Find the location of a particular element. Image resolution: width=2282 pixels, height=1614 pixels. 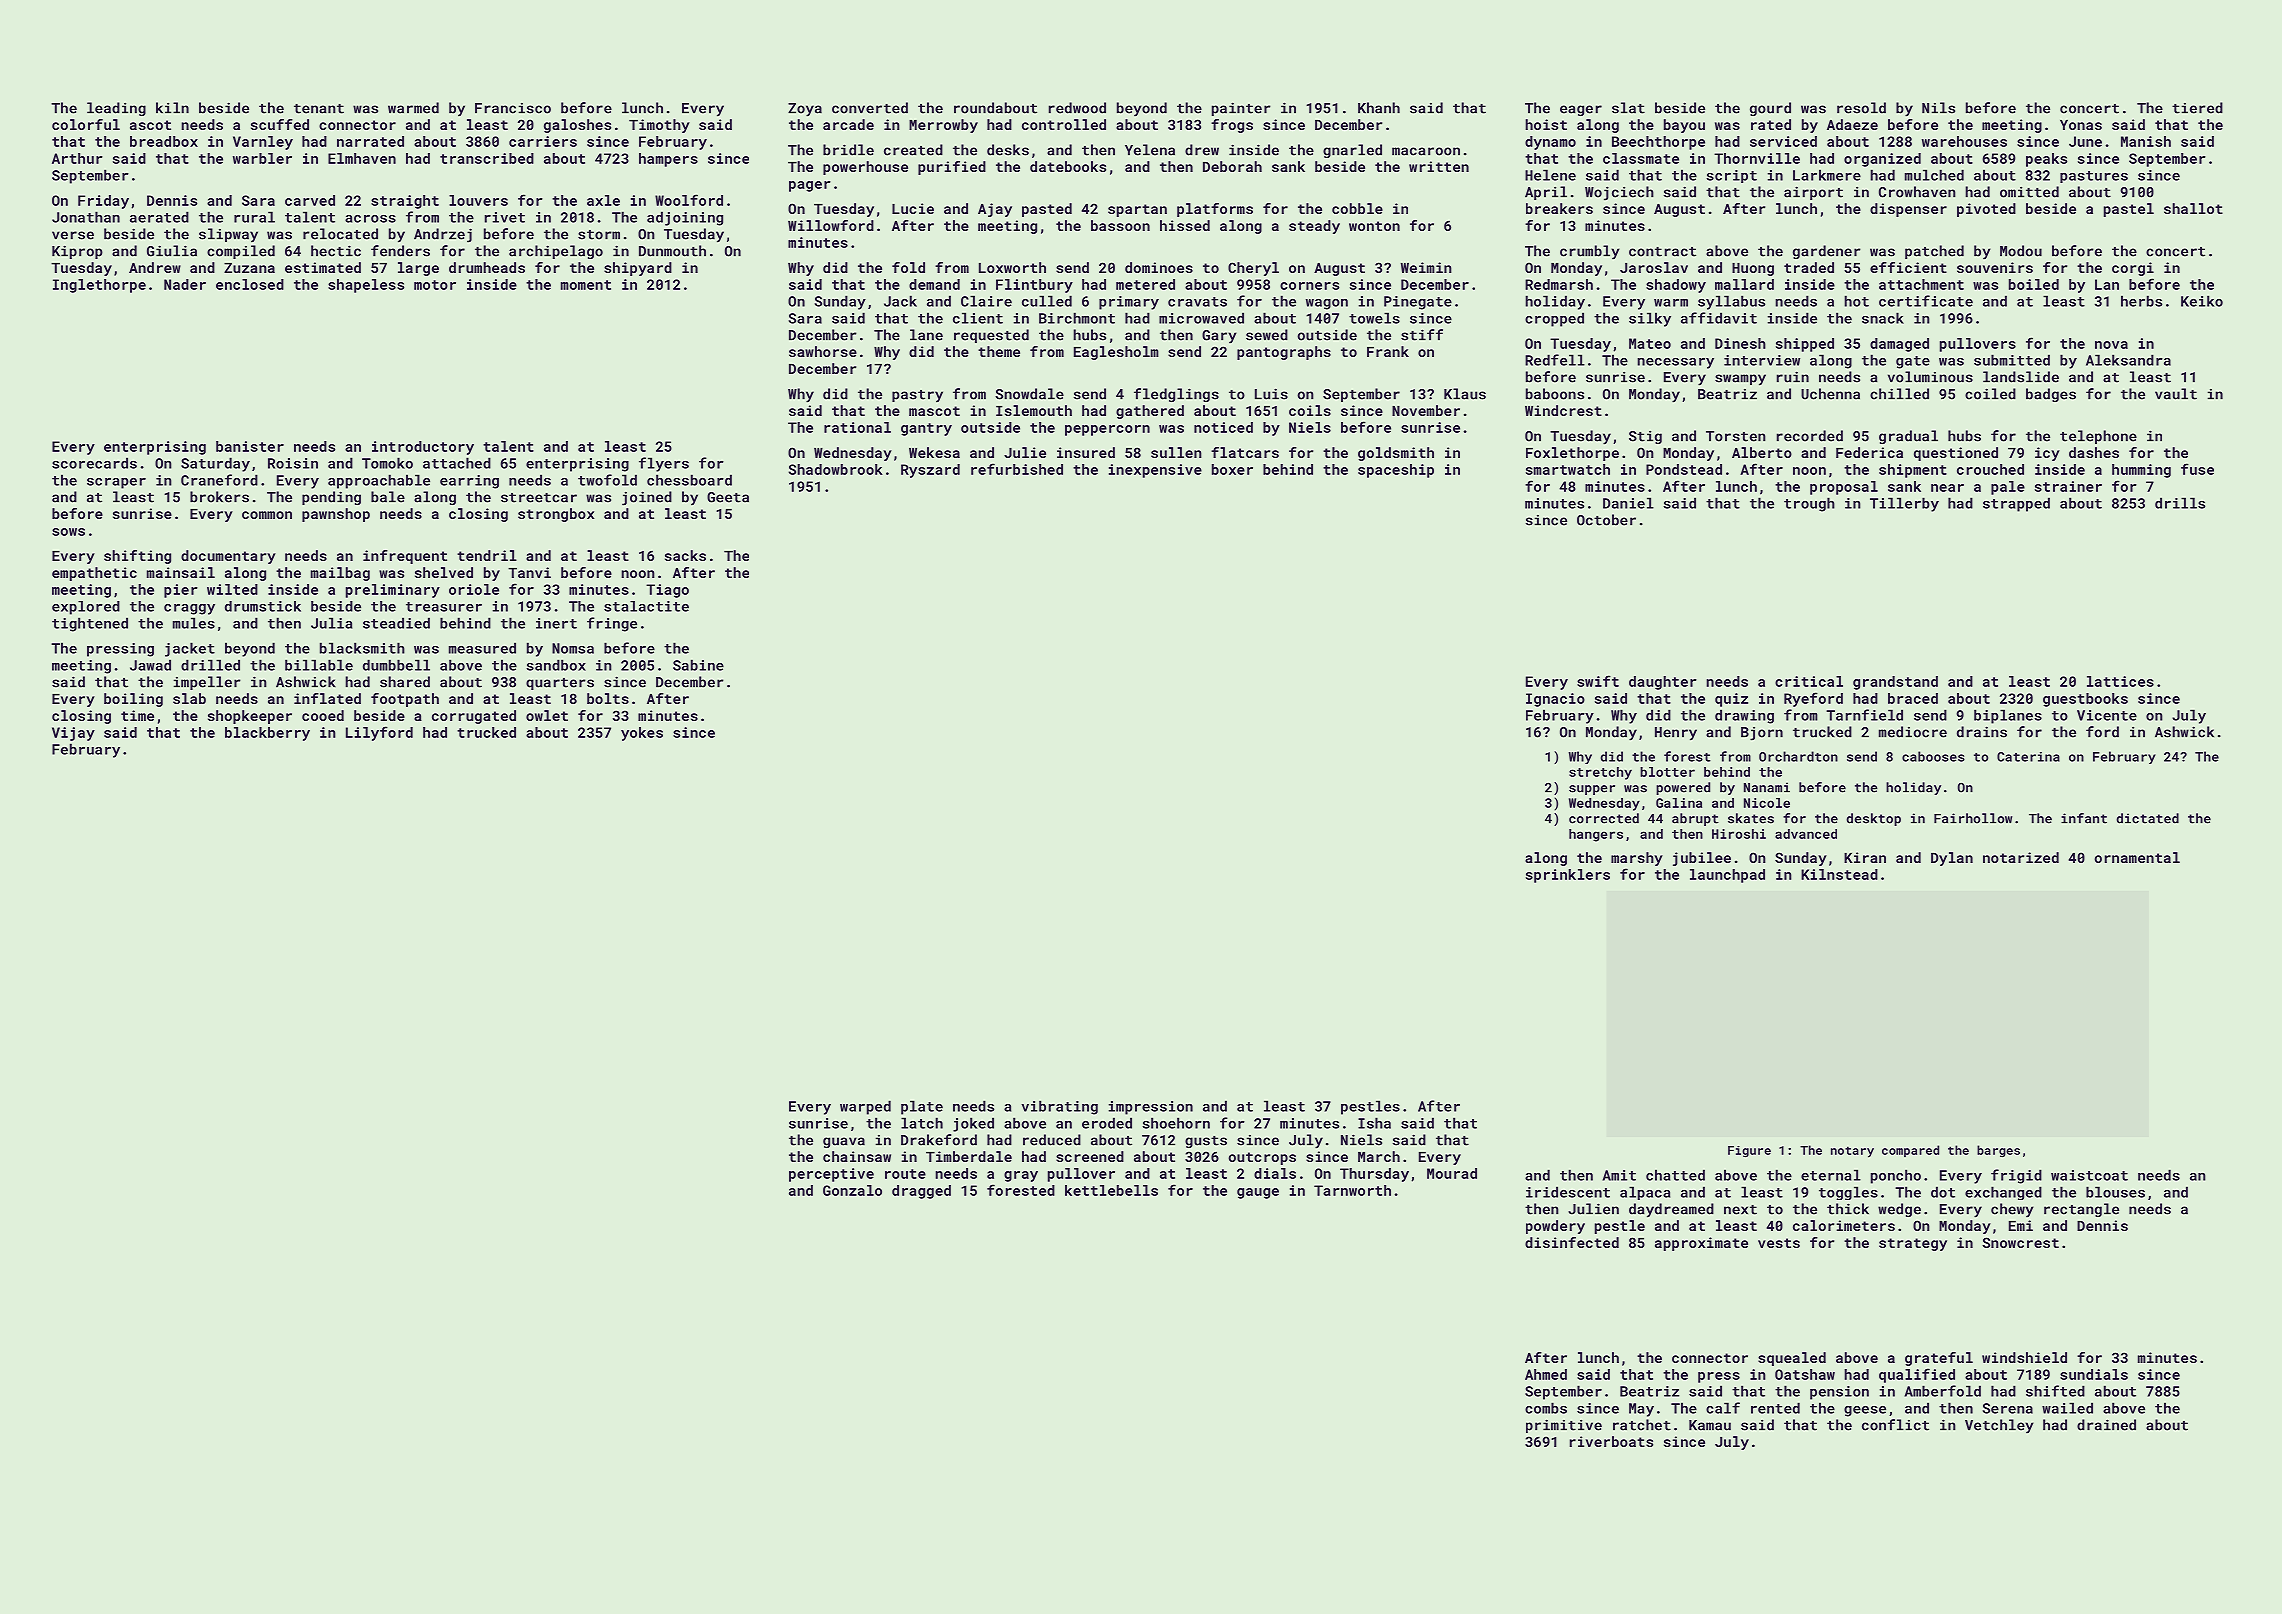

ornamental is located at coordinates (2137, 857).
